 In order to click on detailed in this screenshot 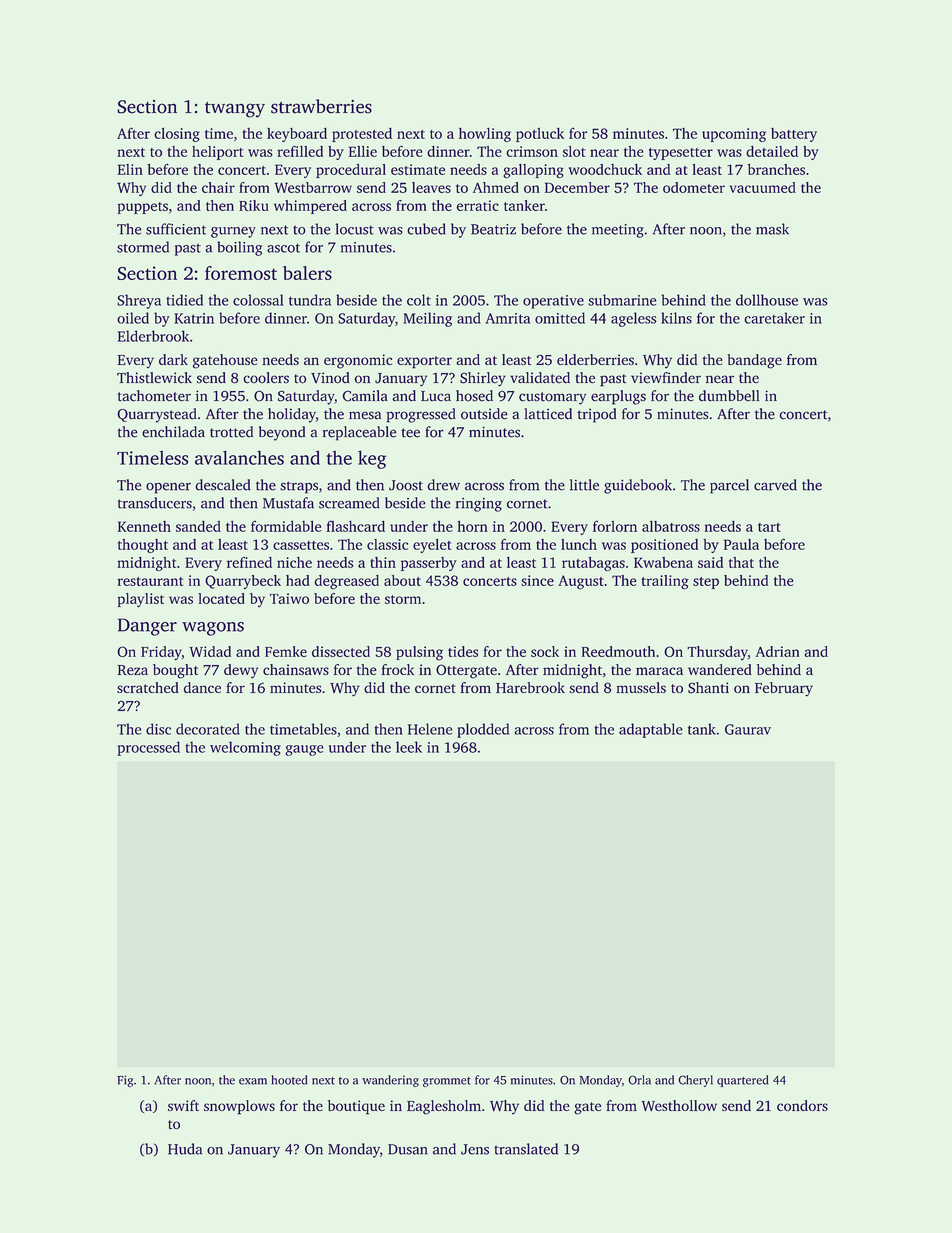, I will do `click(772, 151)`.
